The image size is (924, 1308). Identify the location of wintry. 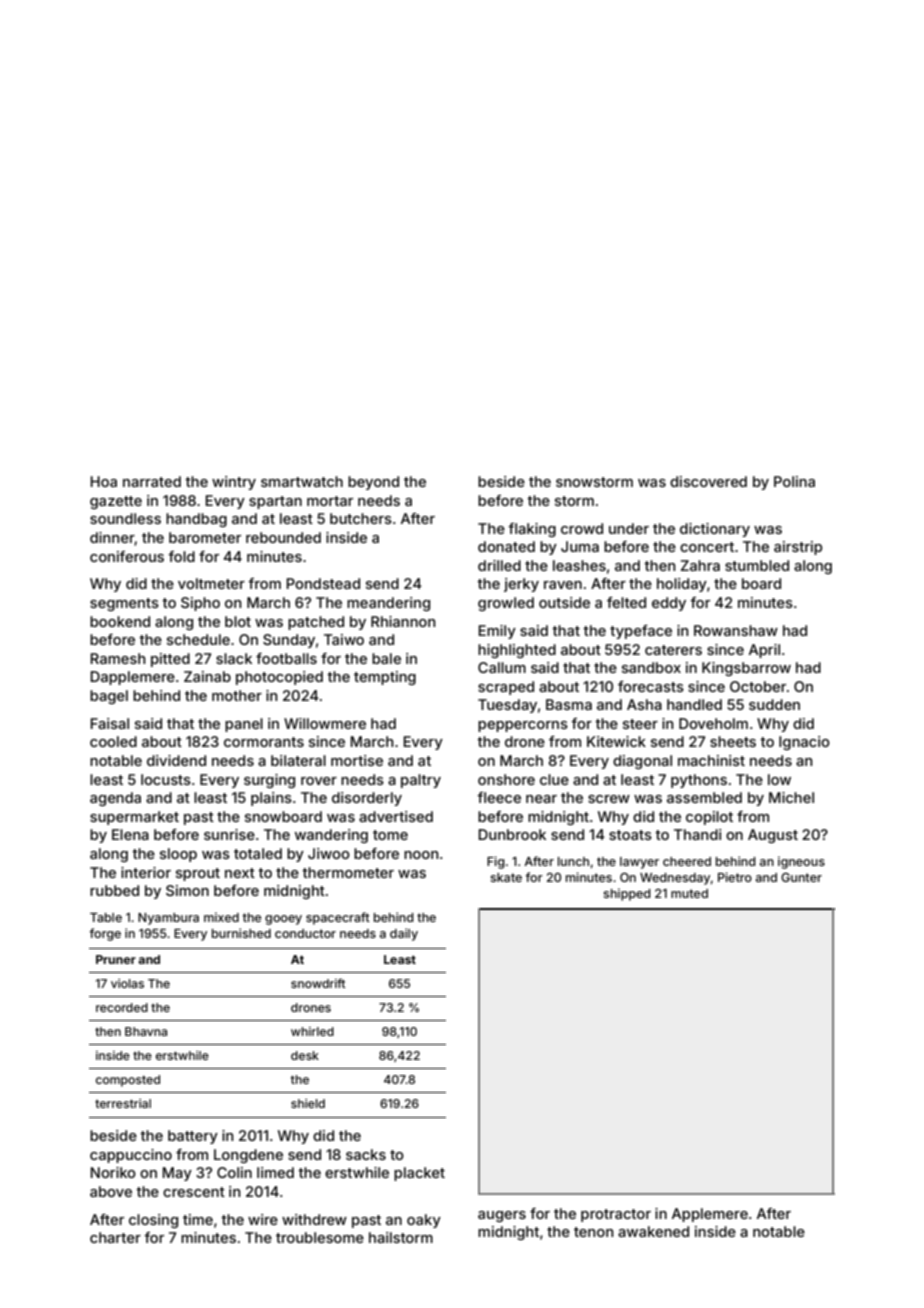
(234, 483).
